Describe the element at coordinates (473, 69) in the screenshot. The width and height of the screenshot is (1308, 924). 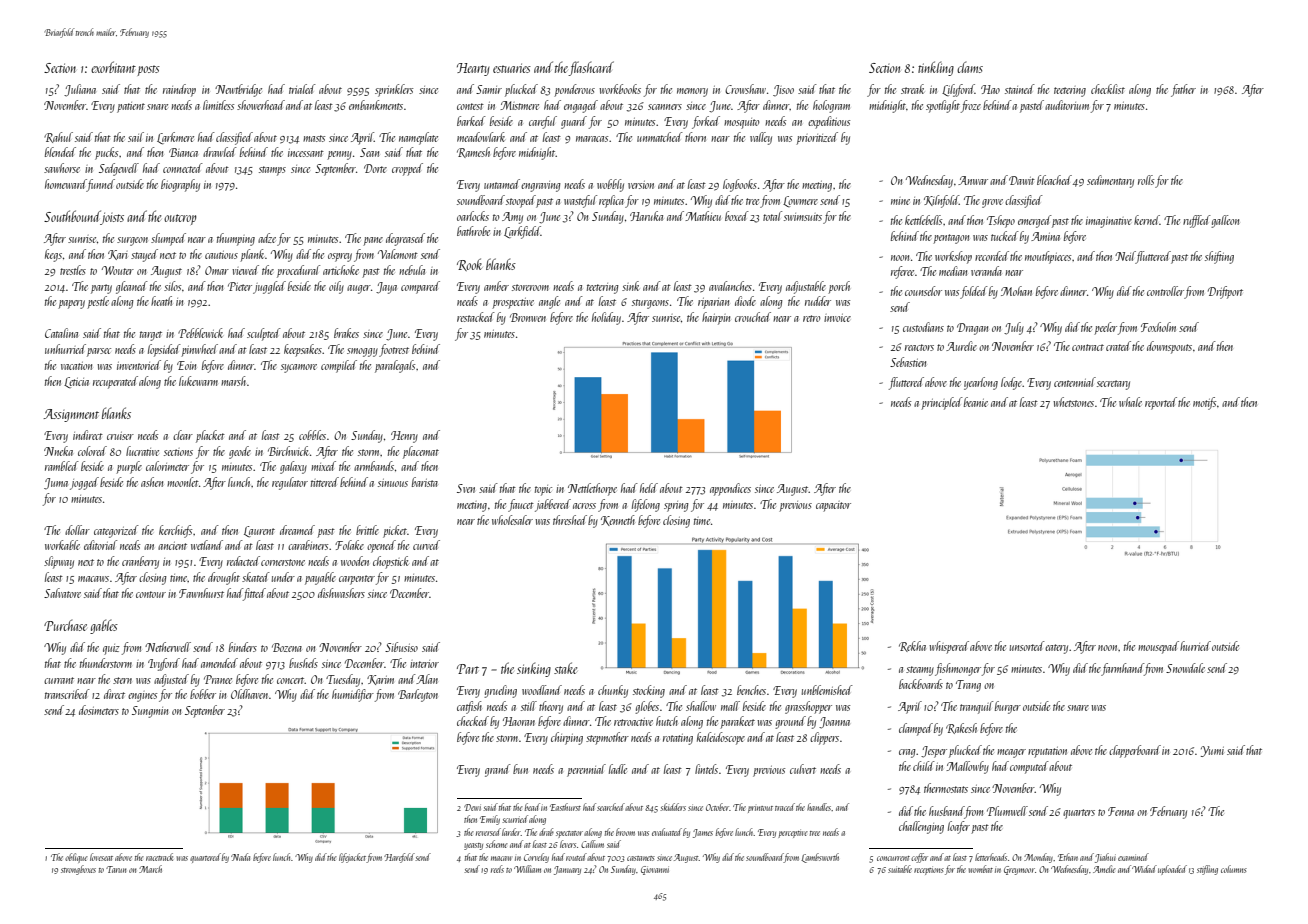
I see `Hearty` at that location.
